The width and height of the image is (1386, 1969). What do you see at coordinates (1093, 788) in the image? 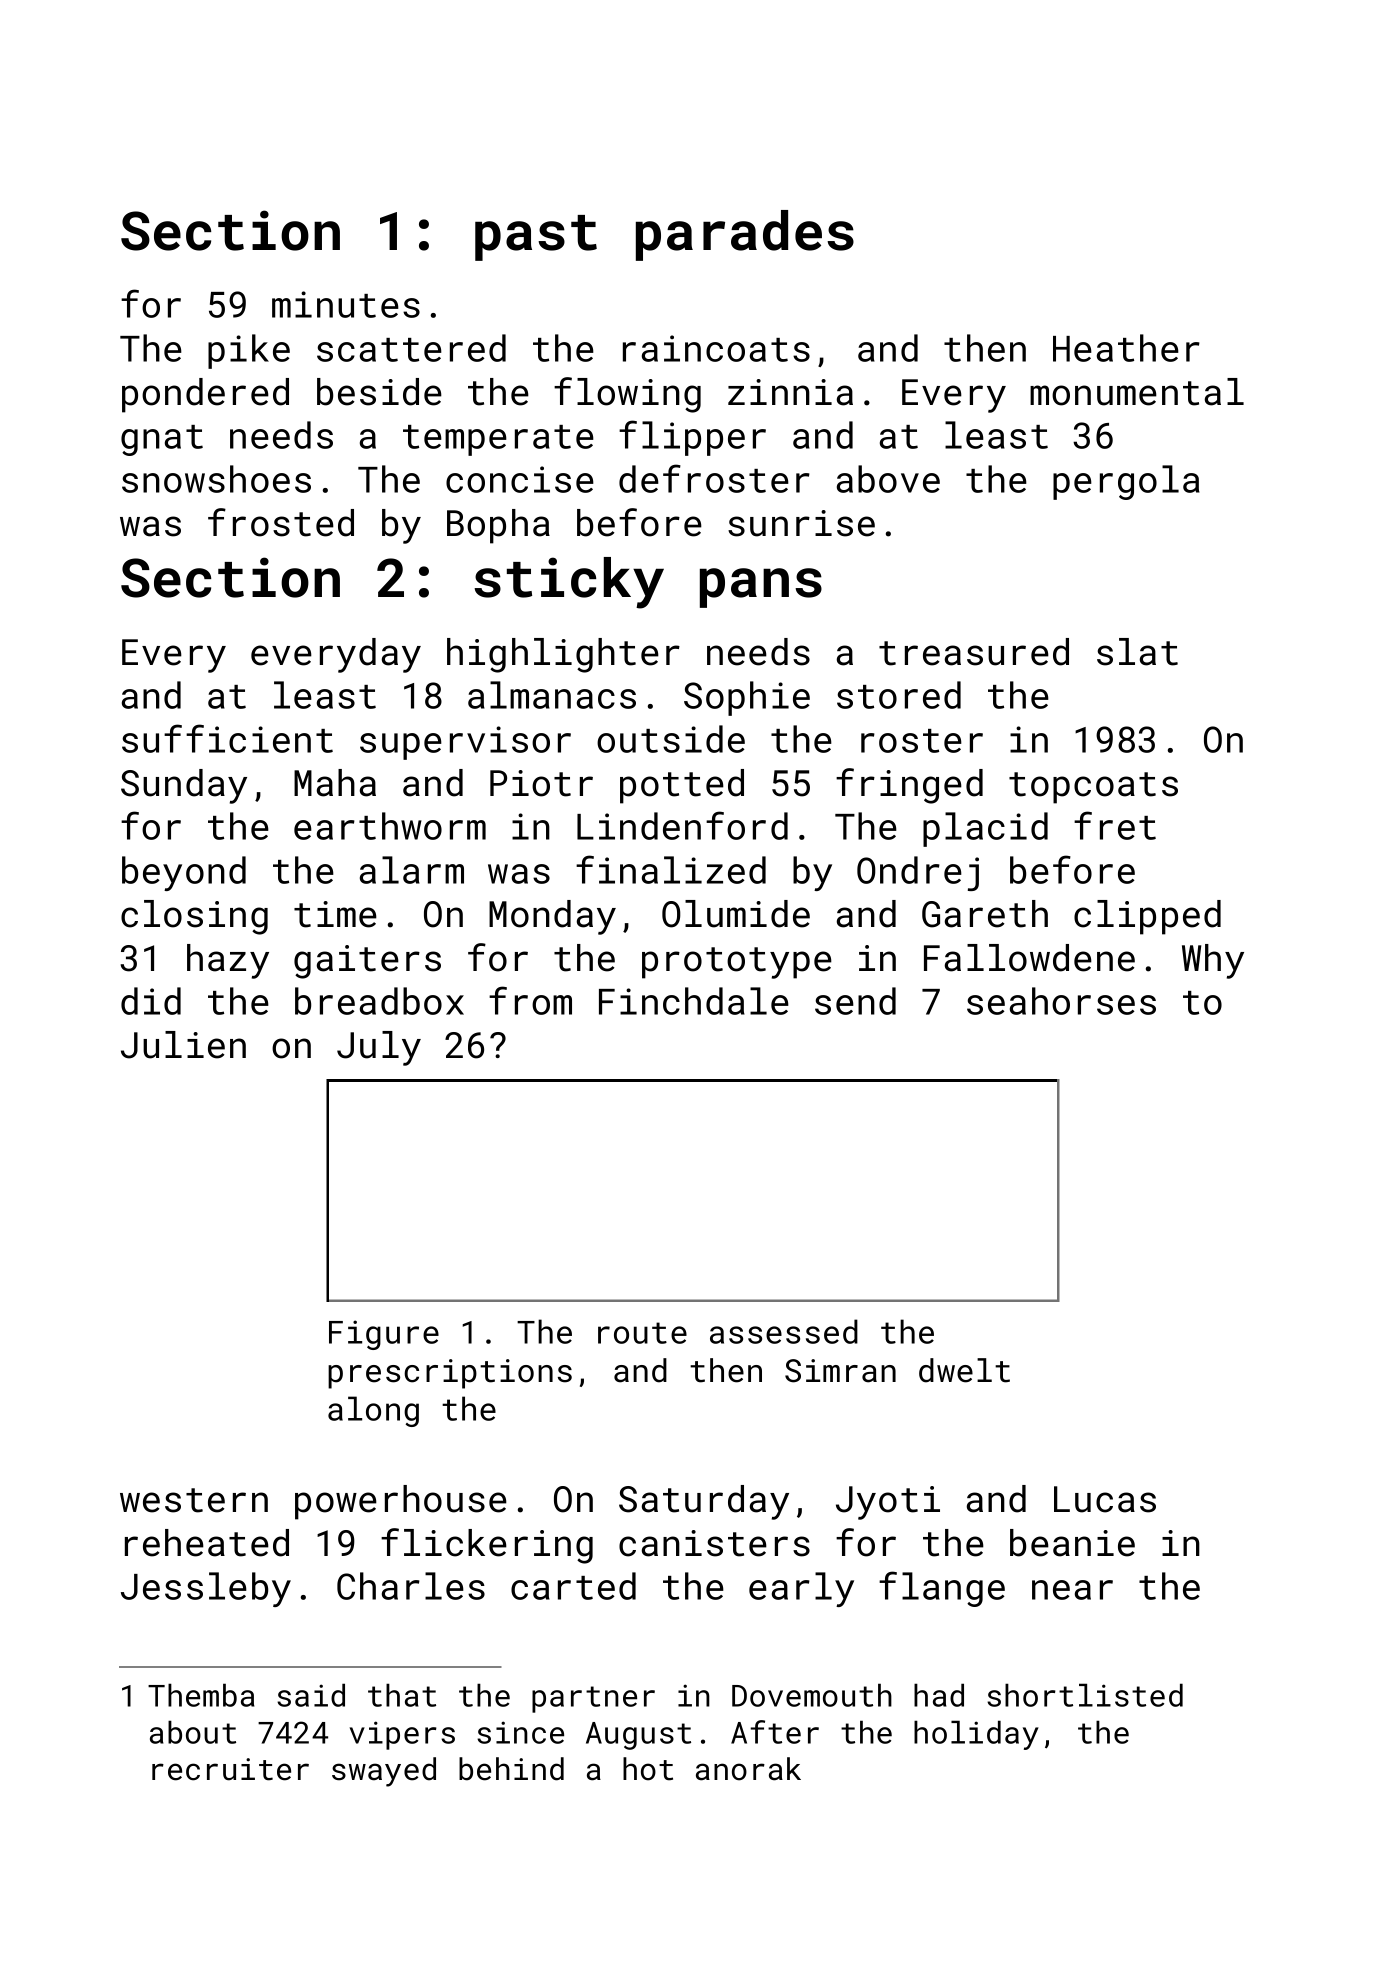
I see `topcoats` at bounding box center [1093, 788].
